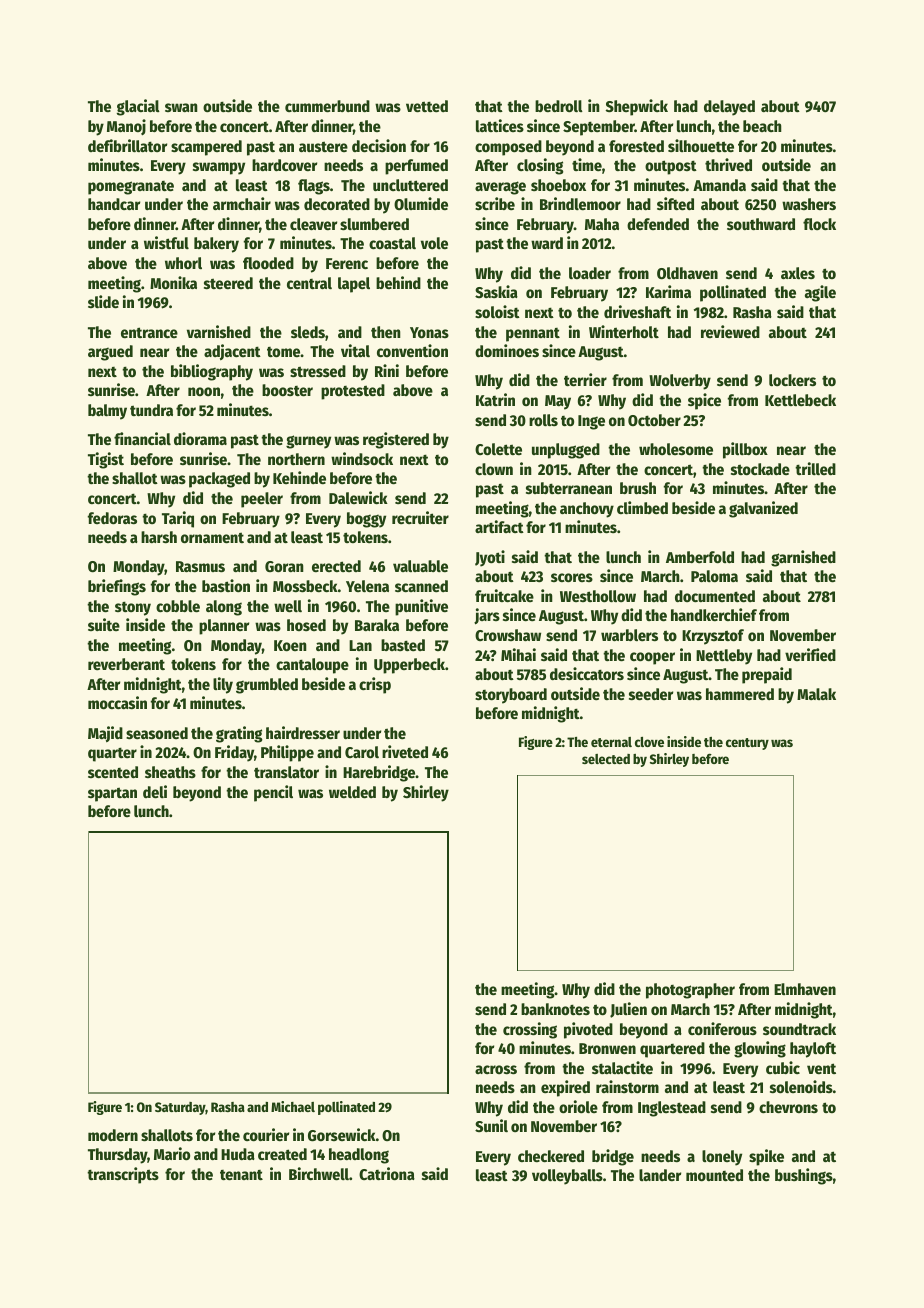 This document has height=1308, width=924. What do you see at coordinates (792, 380) in the document?
I see `lockers` at bounding box center [792, 380].
